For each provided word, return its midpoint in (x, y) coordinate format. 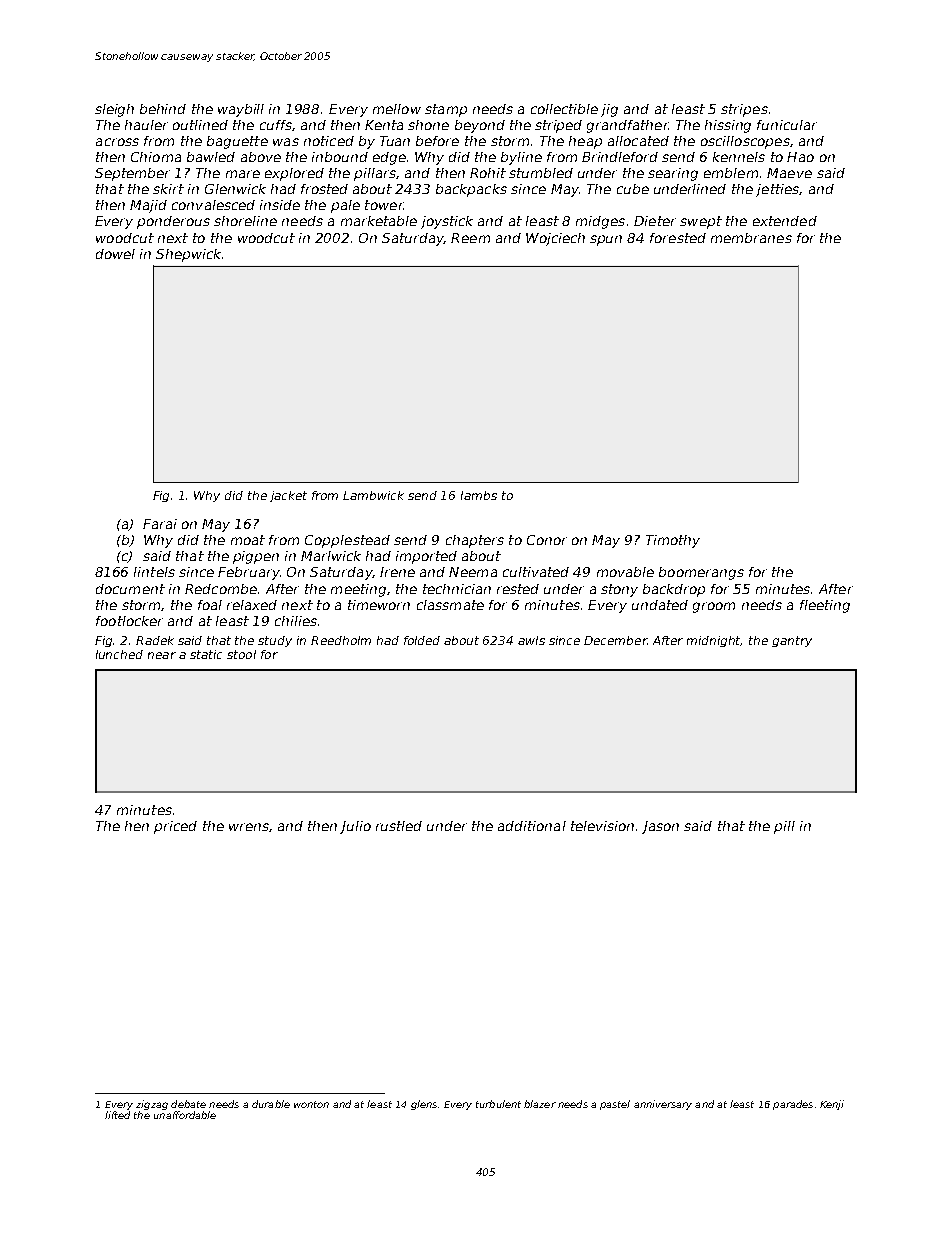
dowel (115, 254)
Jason (660, 827)
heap (585, 142)
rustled (399, 826)
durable (271, 1104)
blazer (540, 1104)
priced (175, 827)
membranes (751, 238)
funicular (787, 125)
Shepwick (188, 255)
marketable (379, 221)
